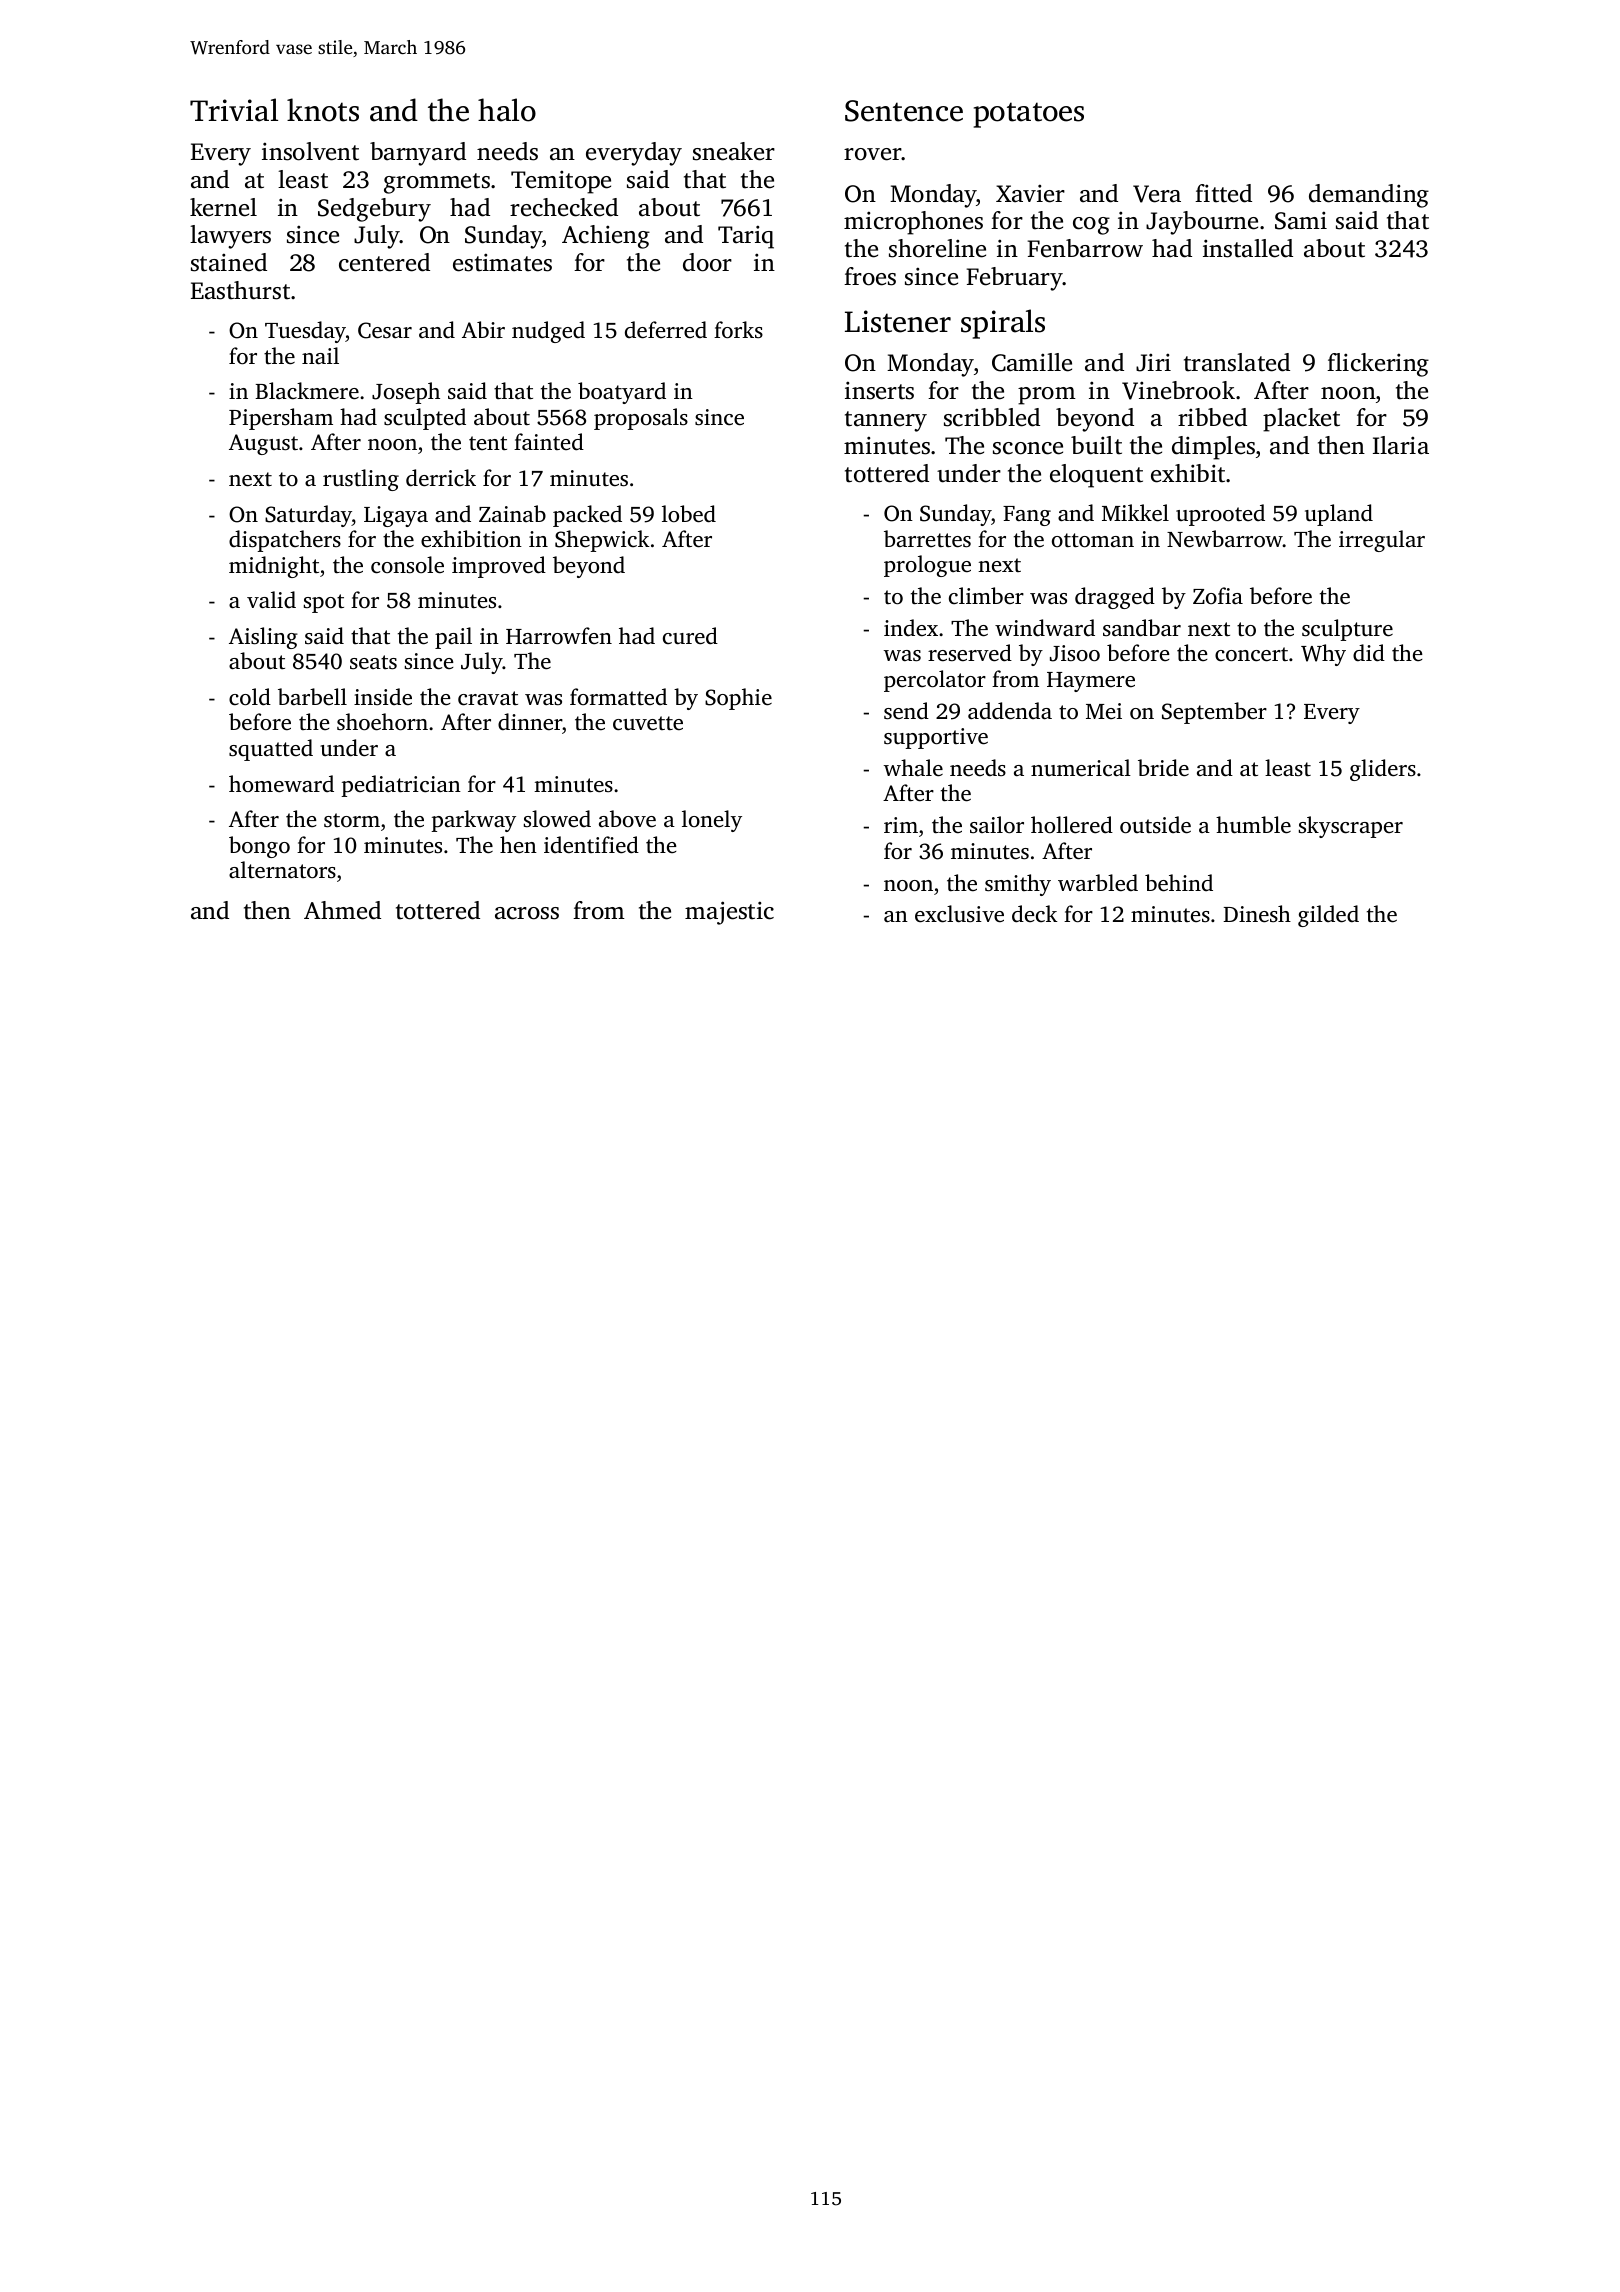  Describe the element at coordinates (1029, 115) in the page. I see `potatoes` at that location.
